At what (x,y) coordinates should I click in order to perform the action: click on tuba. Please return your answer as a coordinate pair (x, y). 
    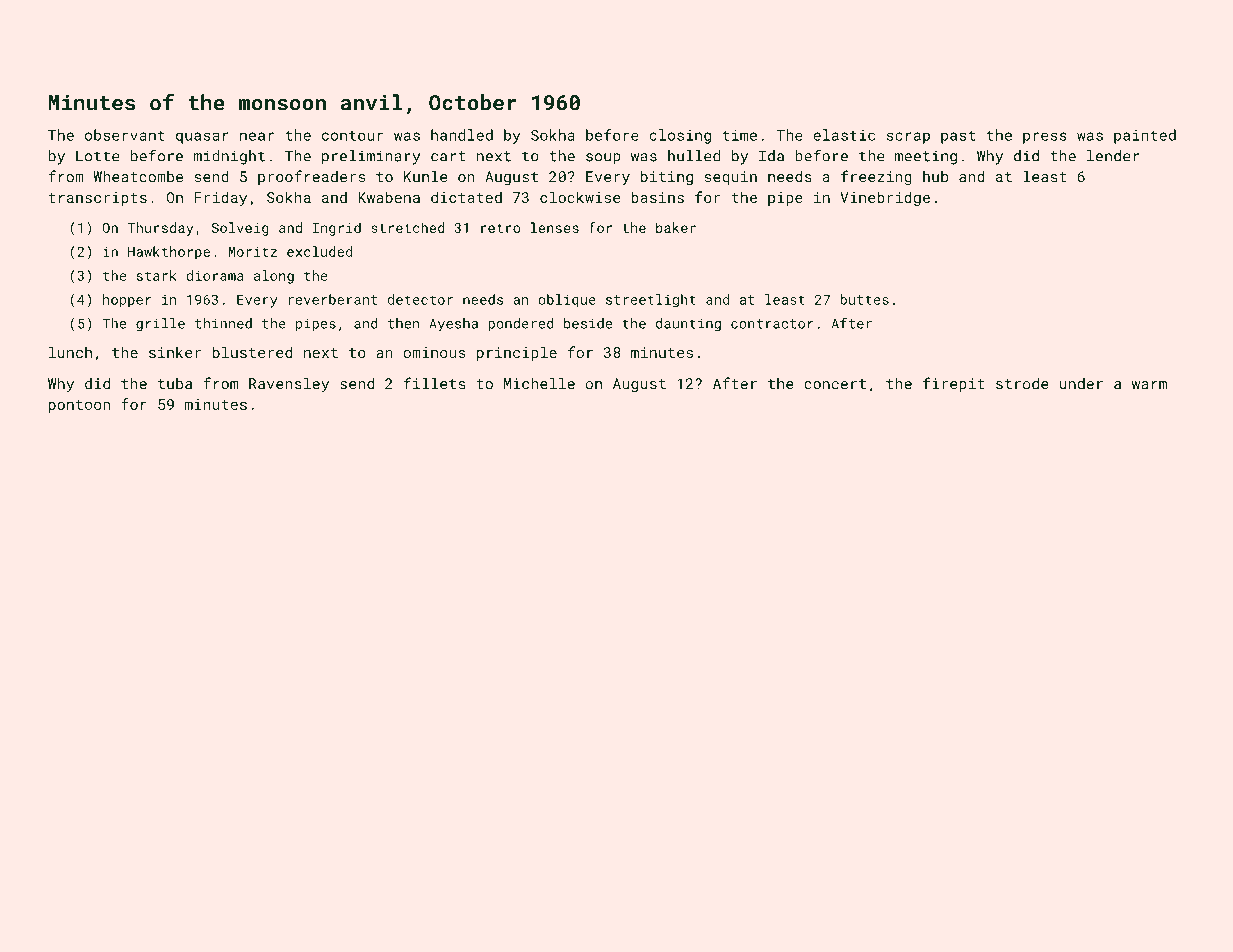
    Looking at the image, I should click on (175, 384).
